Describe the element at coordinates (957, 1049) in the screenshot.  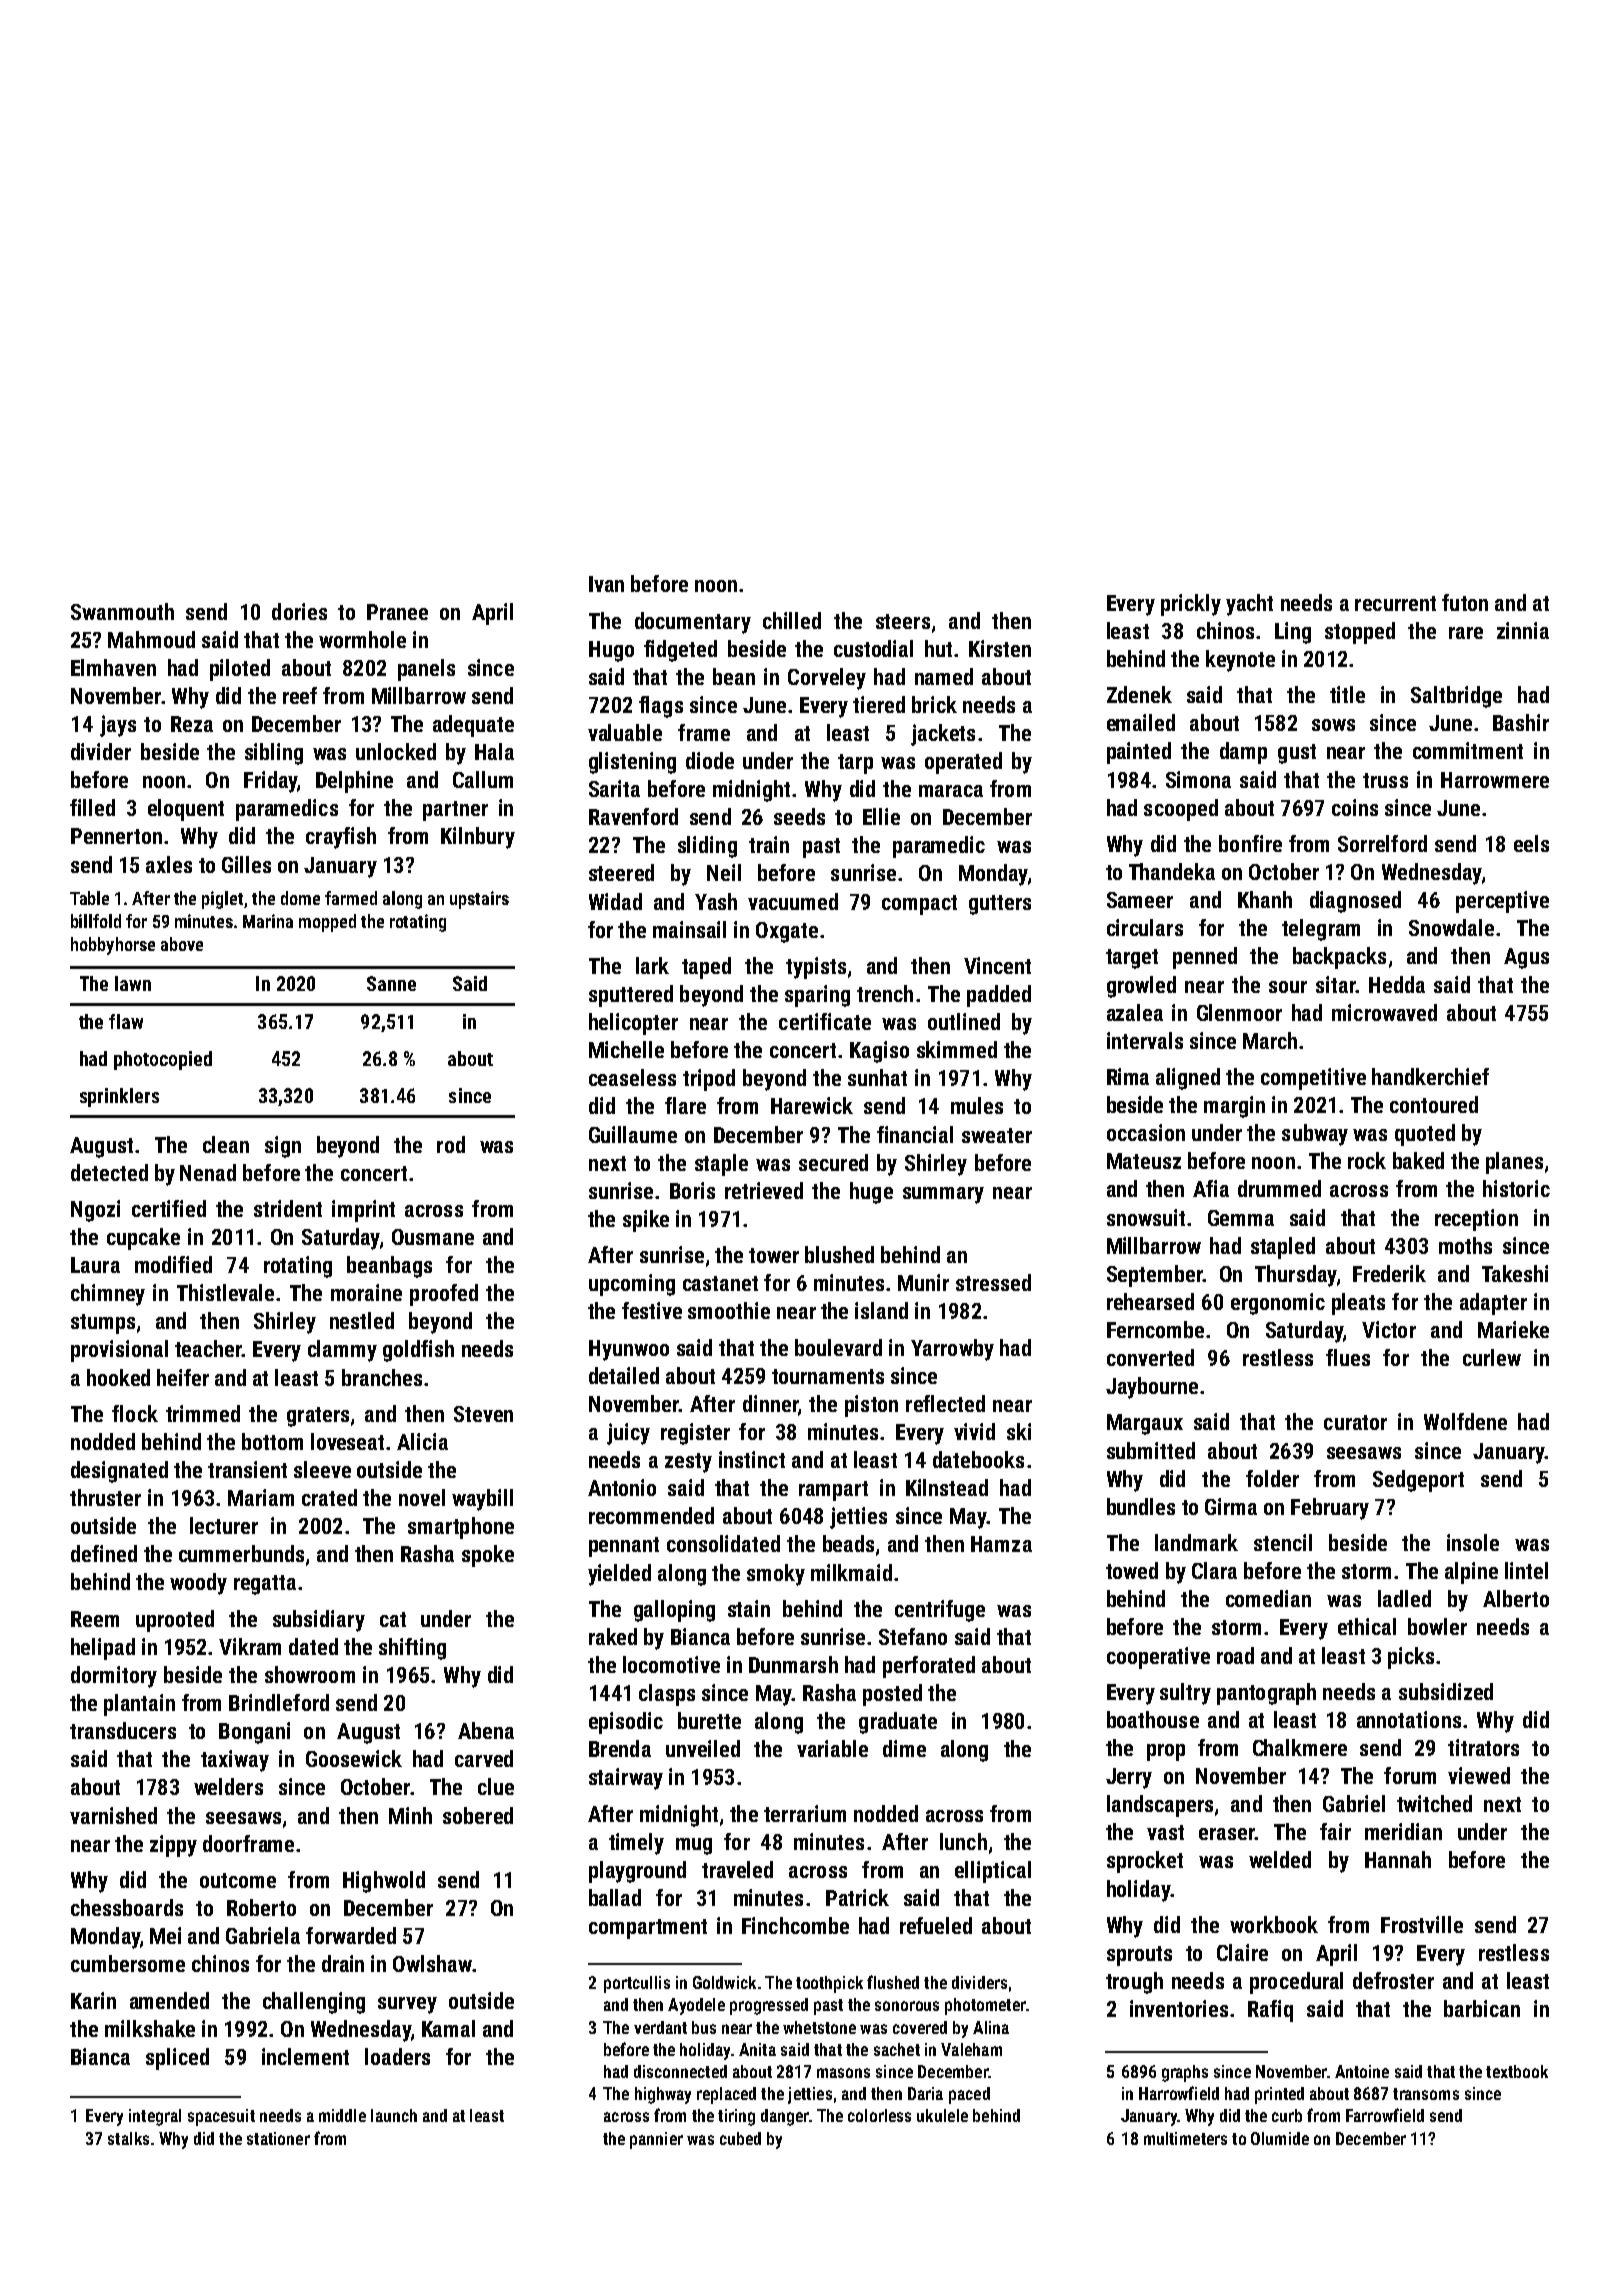
I see `skimmed` at that location.
